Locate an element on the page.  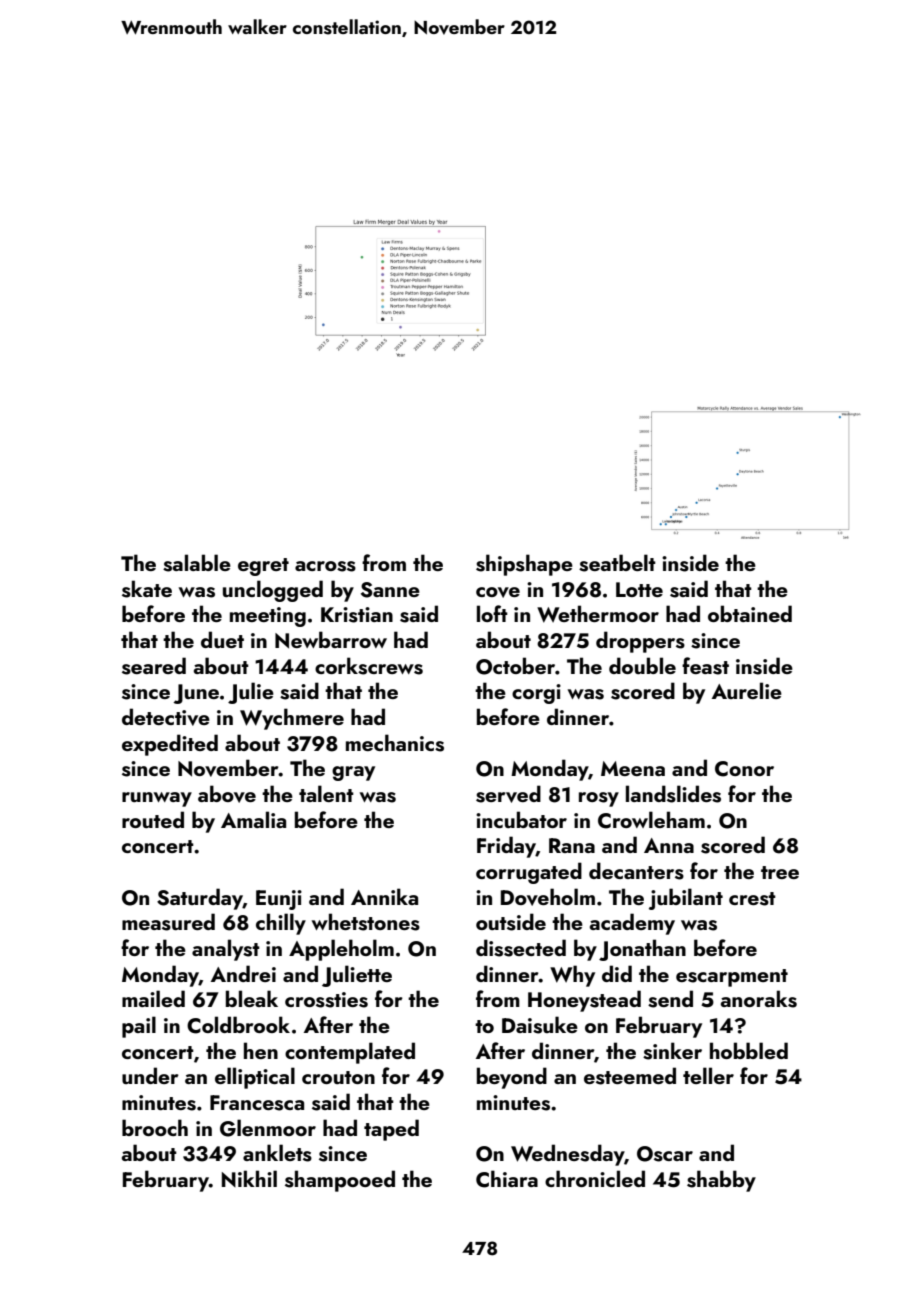
crossties is located at coordinates (326, 1000).
